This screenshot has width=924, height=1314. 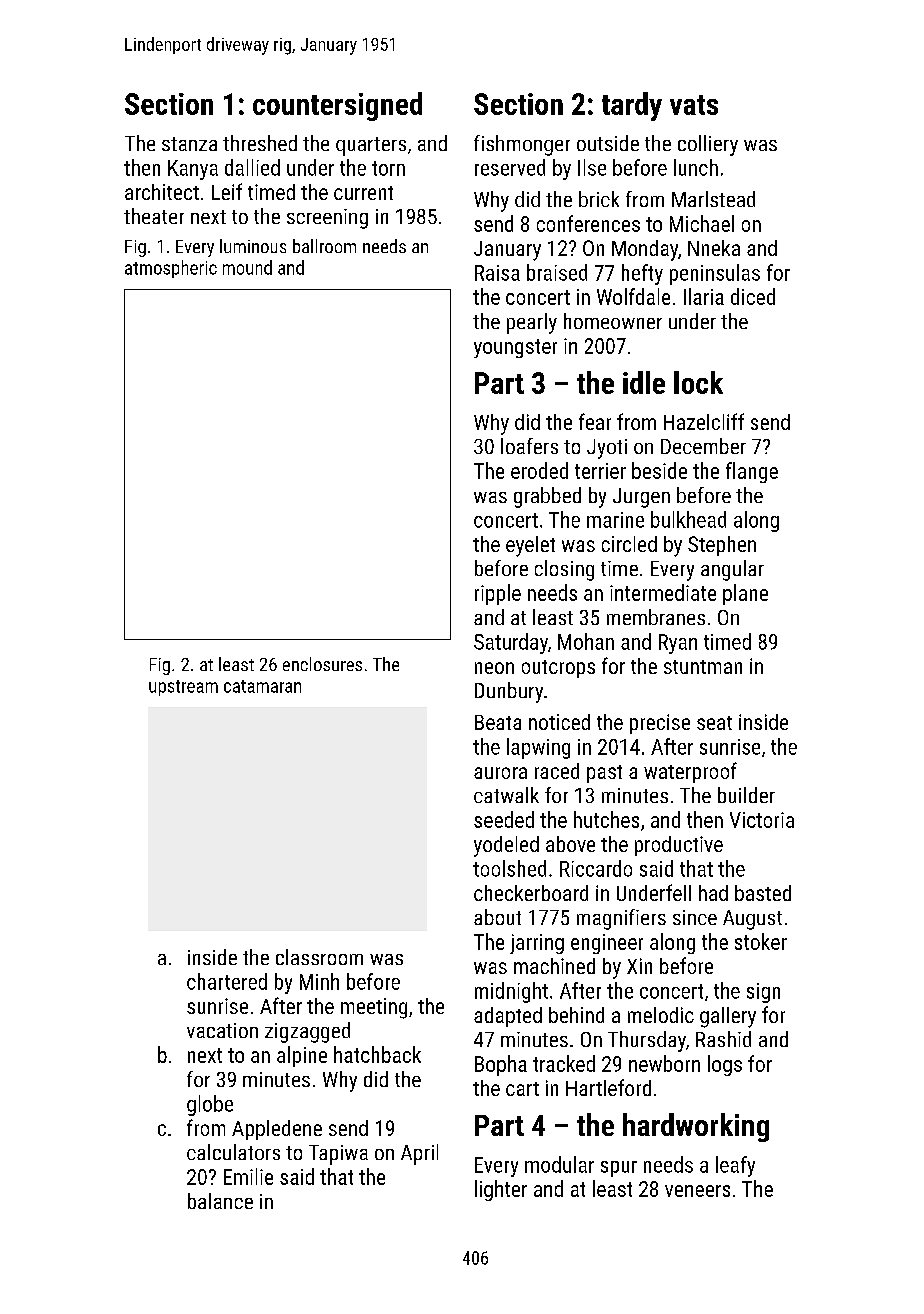 What do you see at coordinates (220, 1201) in the screenshot?
I see `balance` at bounding box center [220, 1201].
